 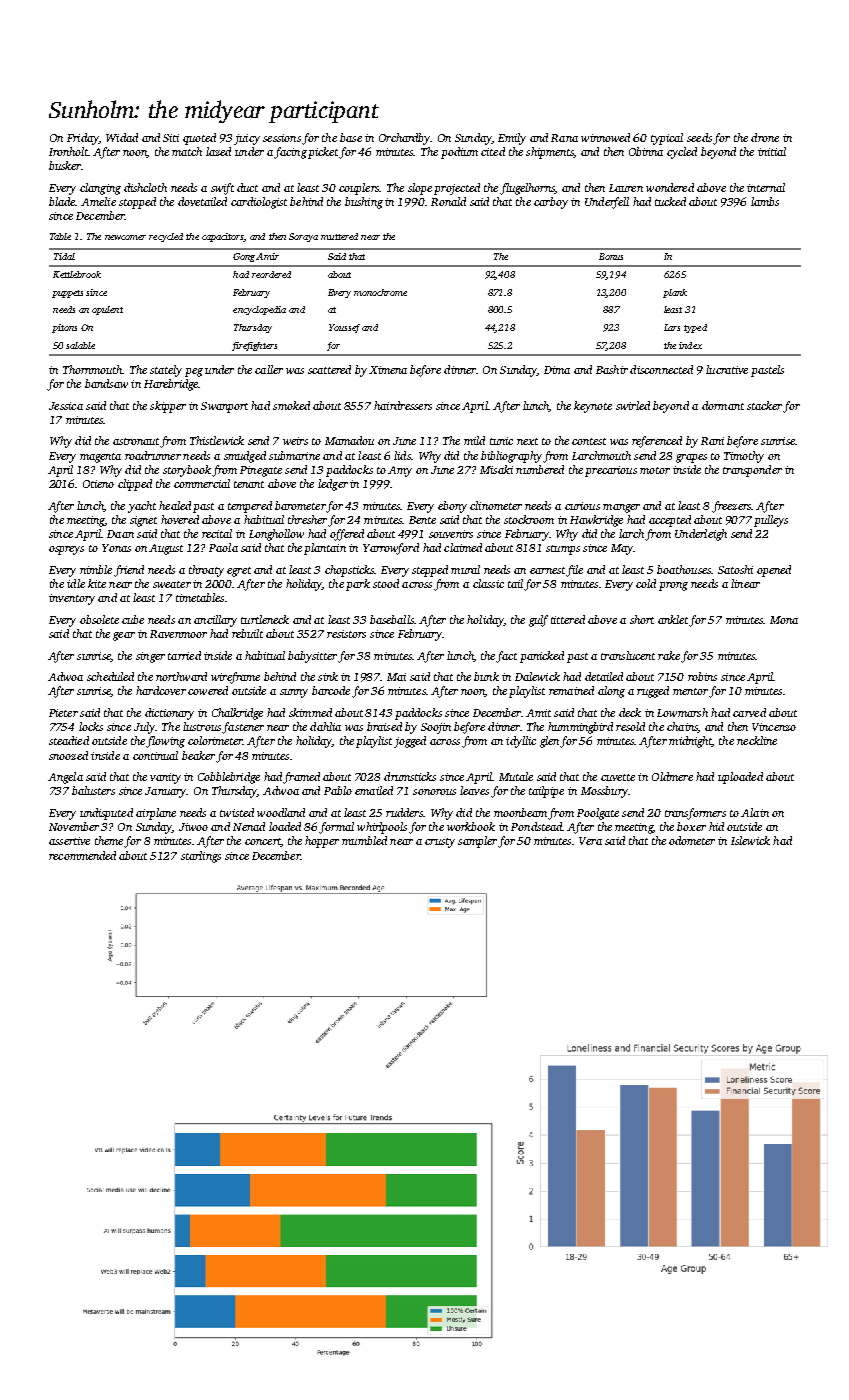 What do you see at coordinates (244, 257) in the image?
I see `Gong` at bounding box center [244, 257].
